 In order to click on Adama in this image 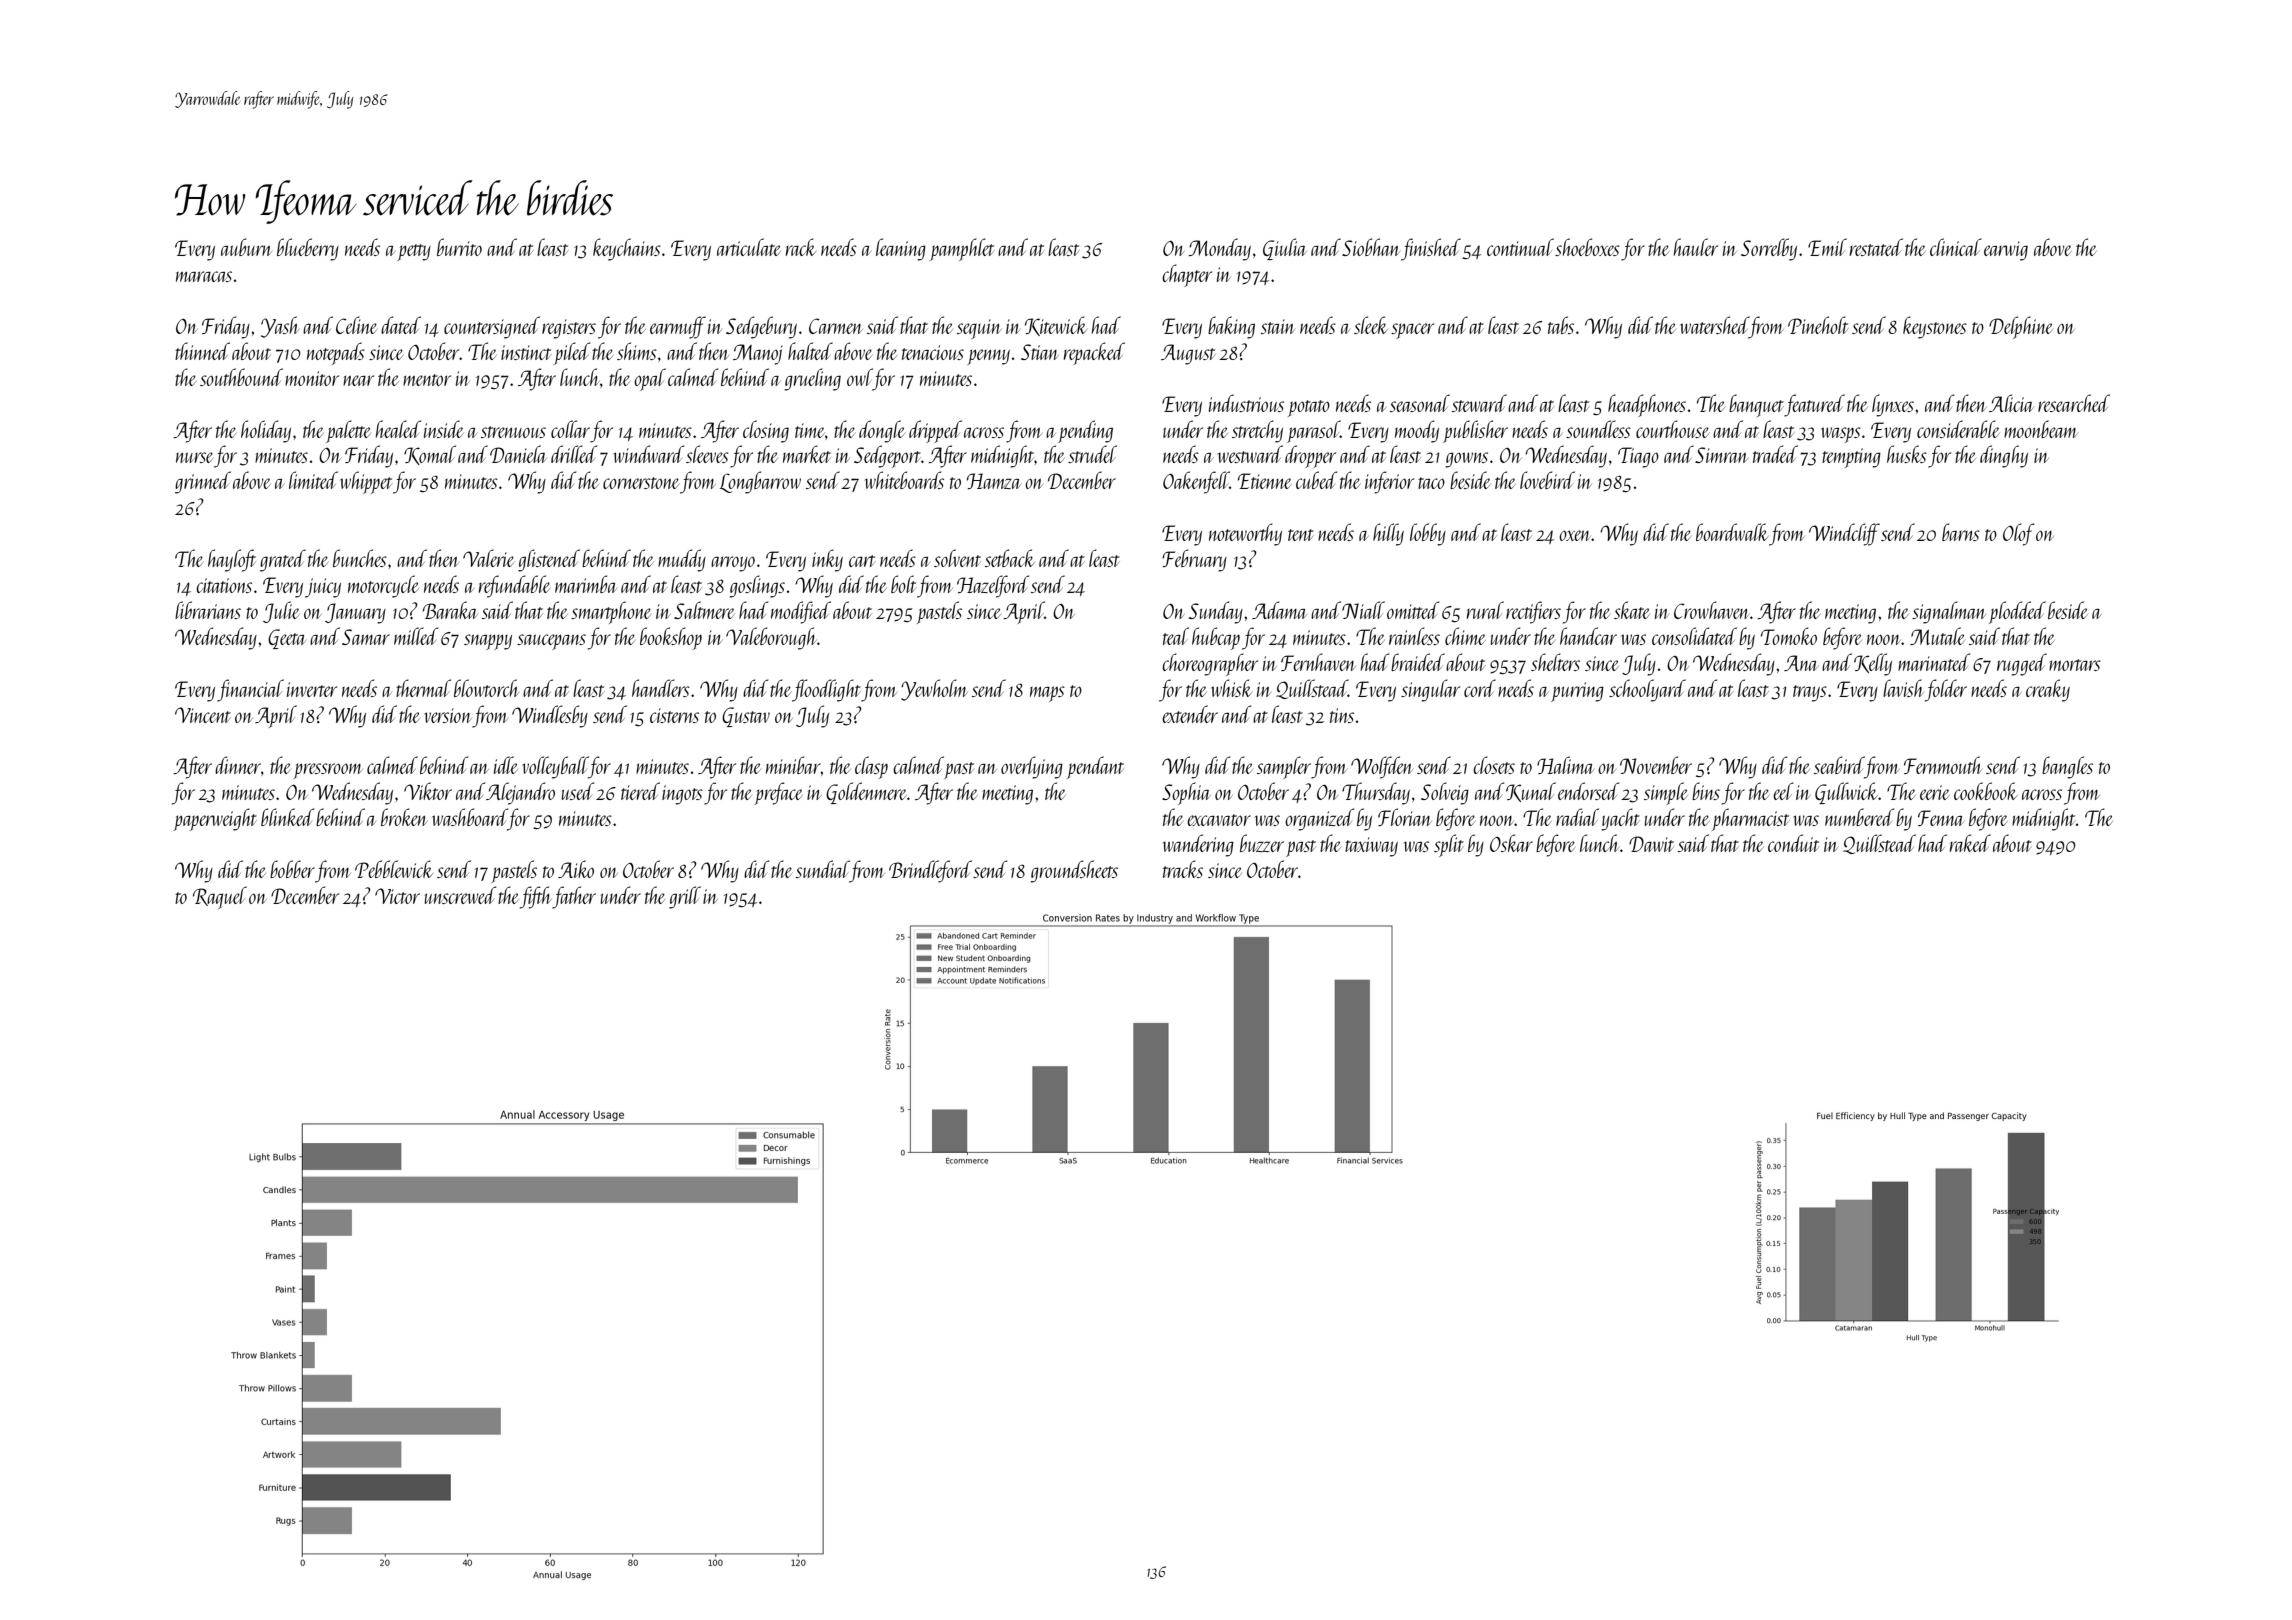, I will do `click(1279, 610)`.
